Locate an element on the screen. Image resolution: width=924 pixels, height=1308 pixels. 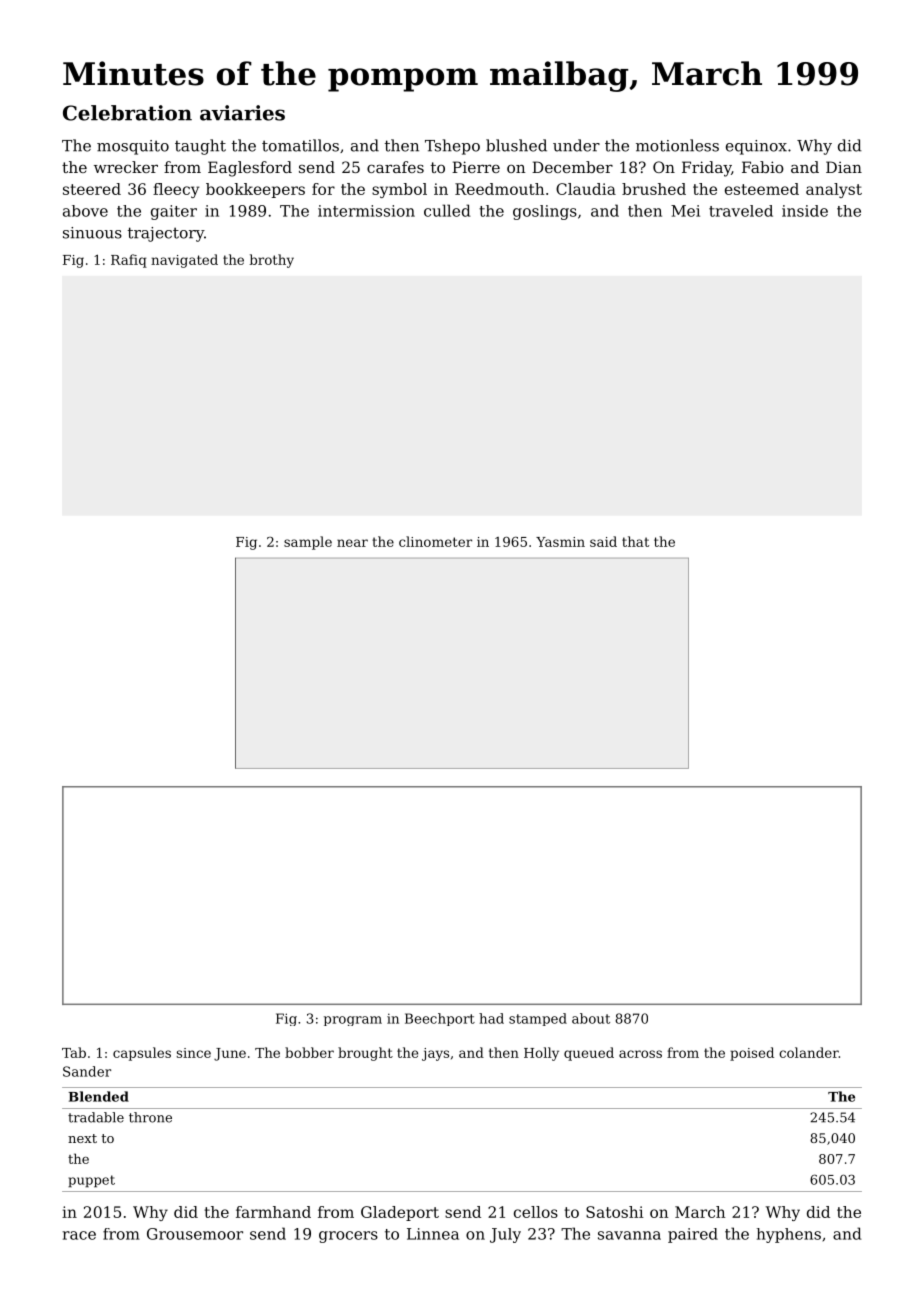
blushed is located at coordinates (516, 145).
